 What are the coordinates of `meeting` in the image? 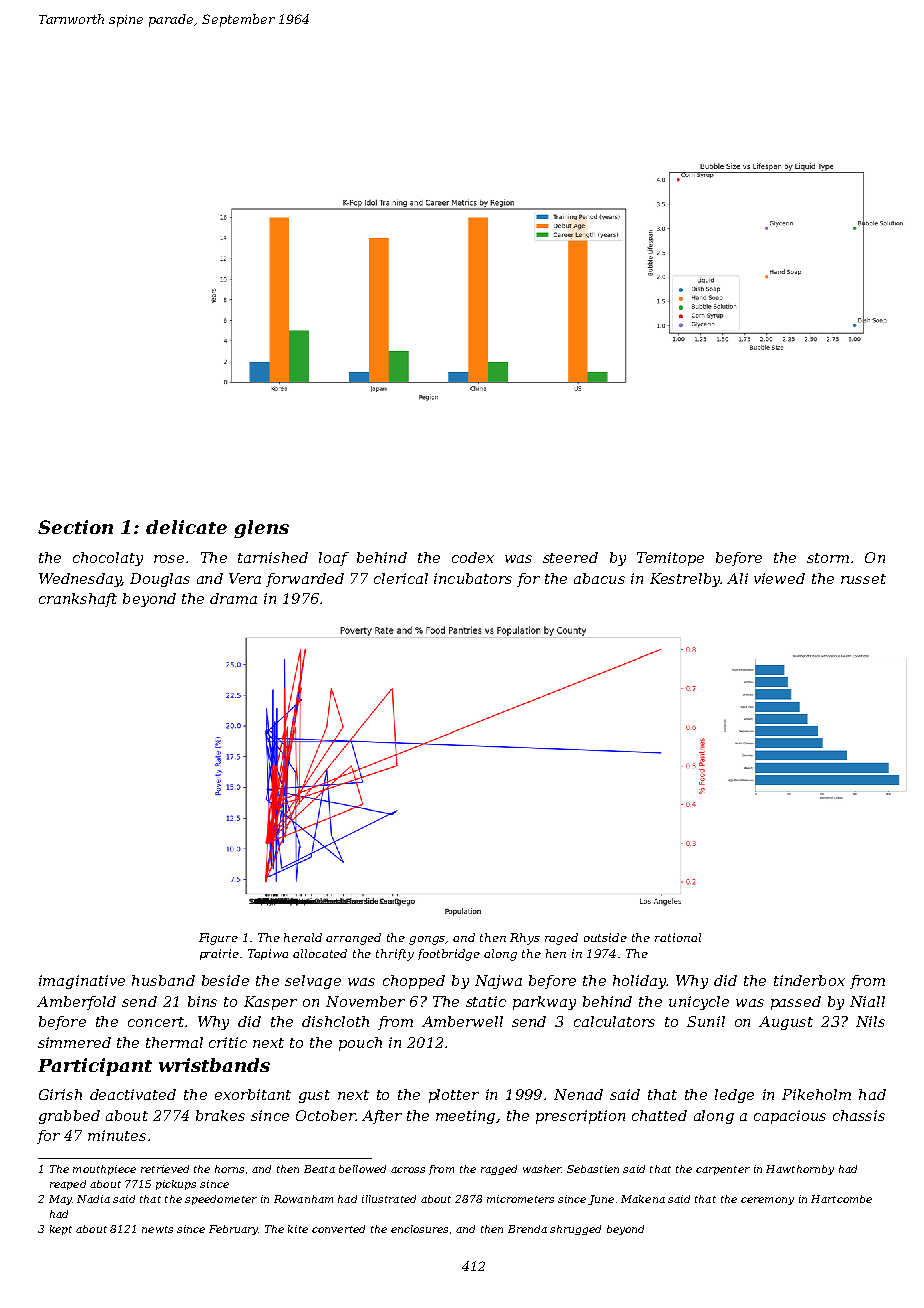 It's located at (465, 1117).
